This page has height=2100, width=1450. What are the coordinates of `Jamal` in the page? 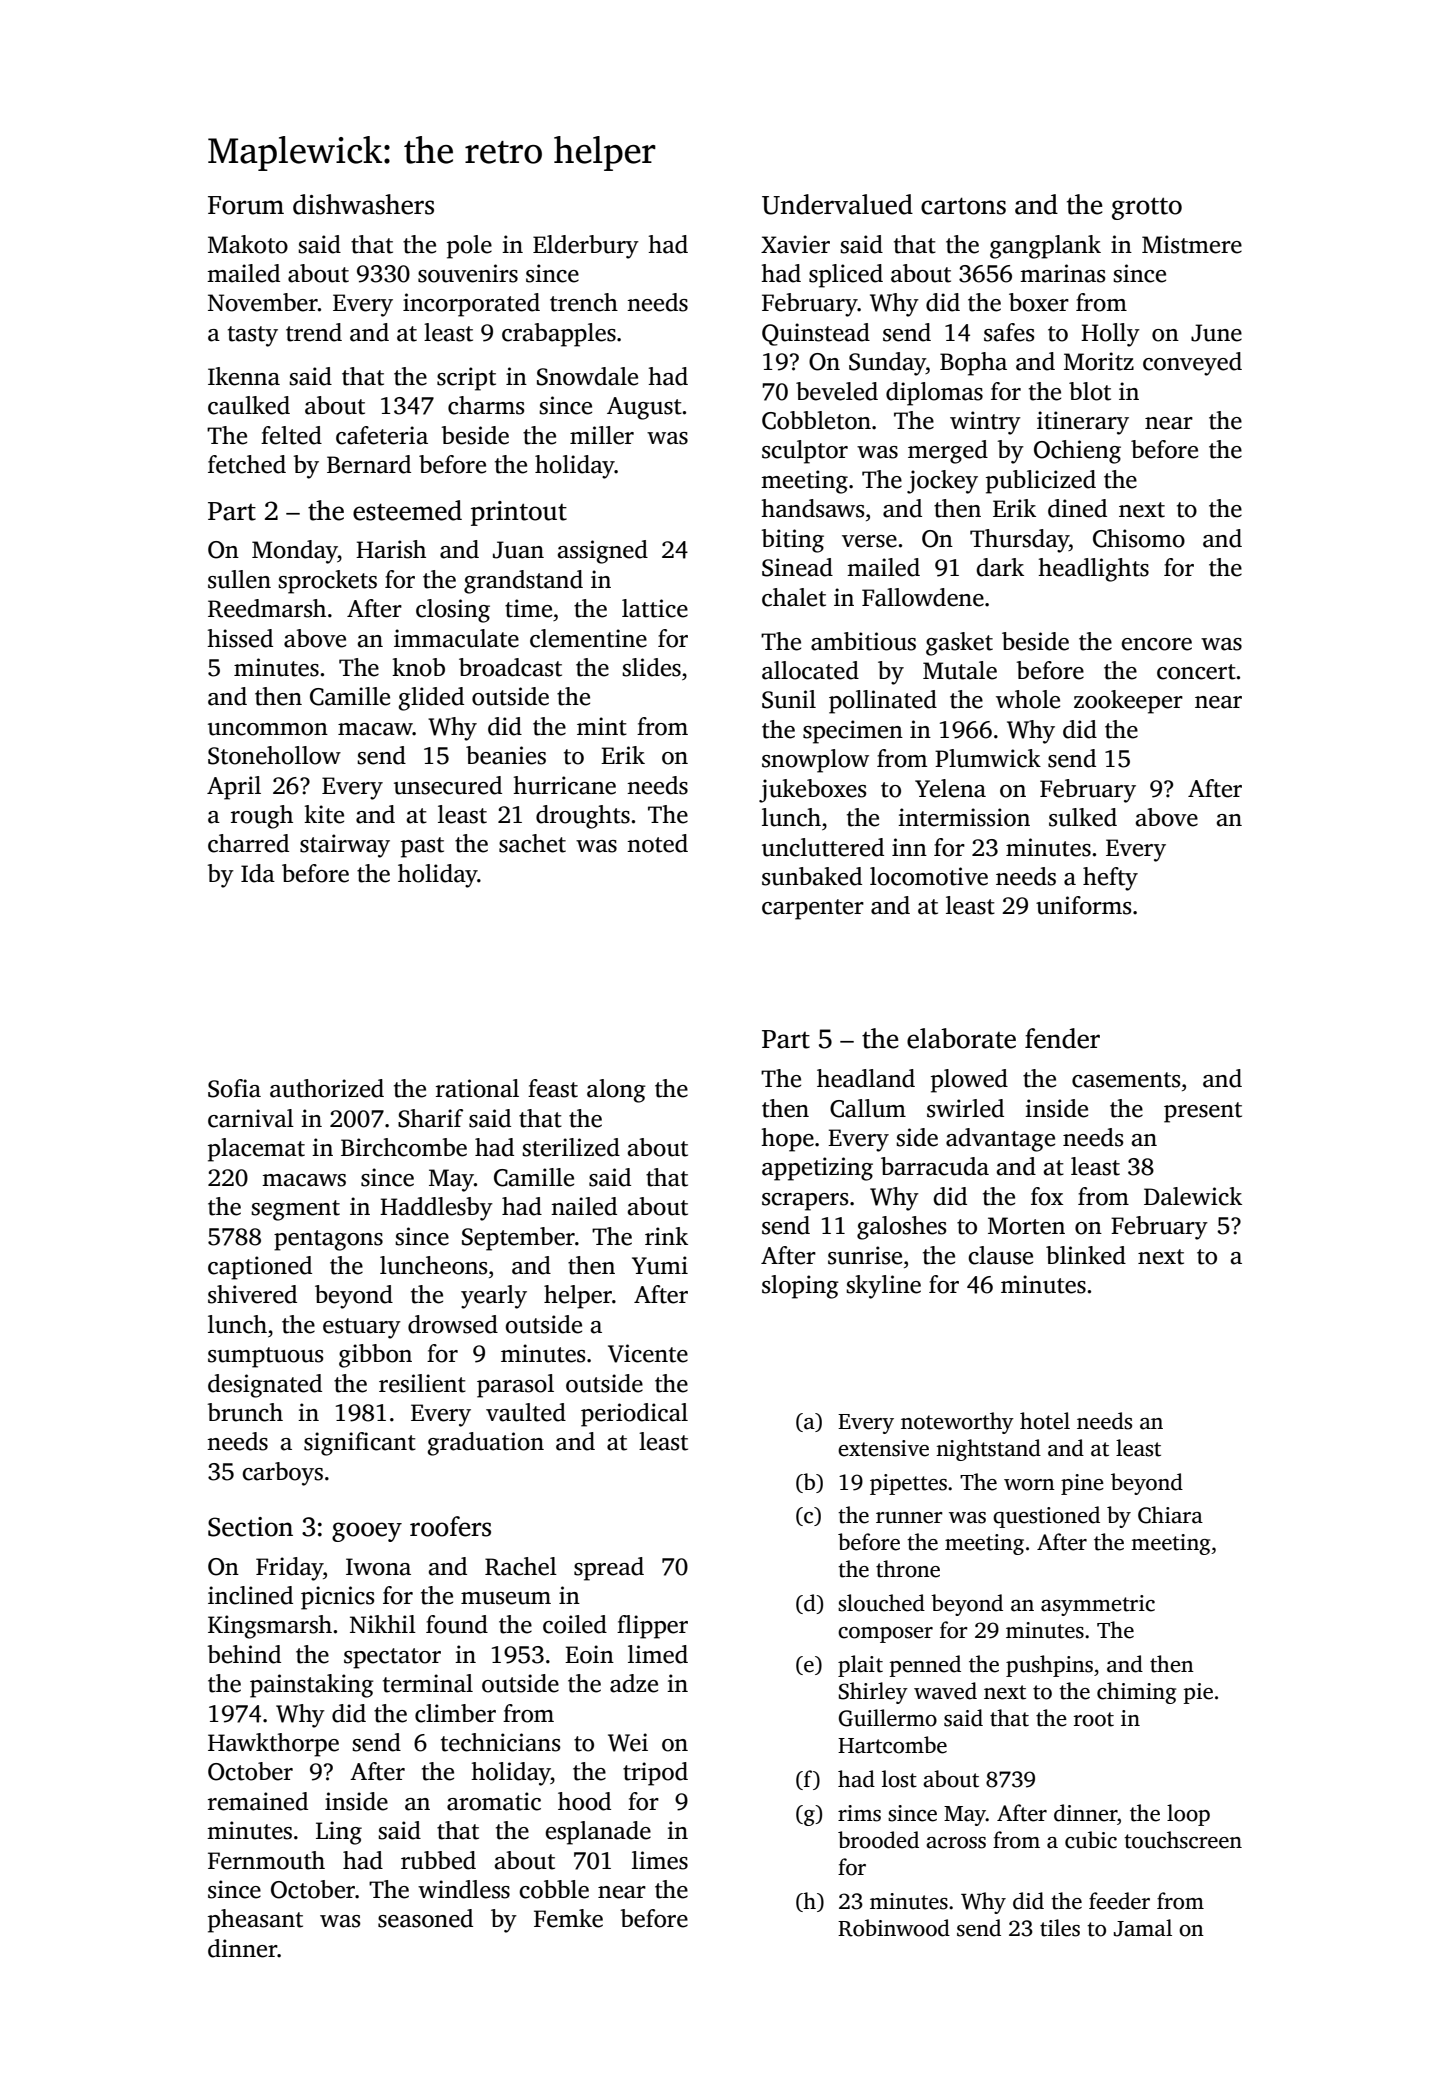 It's located at (1143, 1928).
